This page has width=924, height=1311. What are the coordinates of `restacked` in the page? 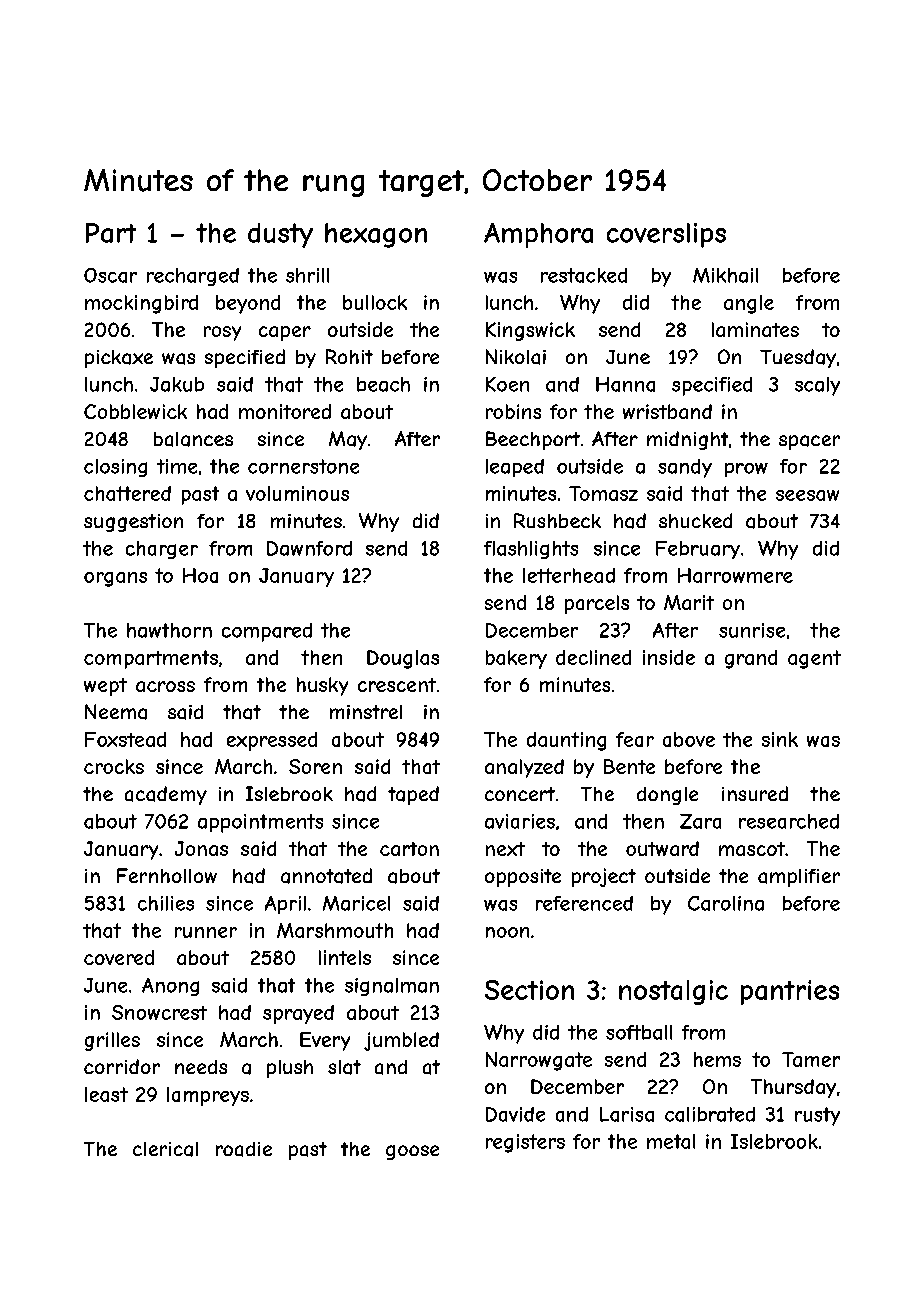 It's located at (584, 275).
